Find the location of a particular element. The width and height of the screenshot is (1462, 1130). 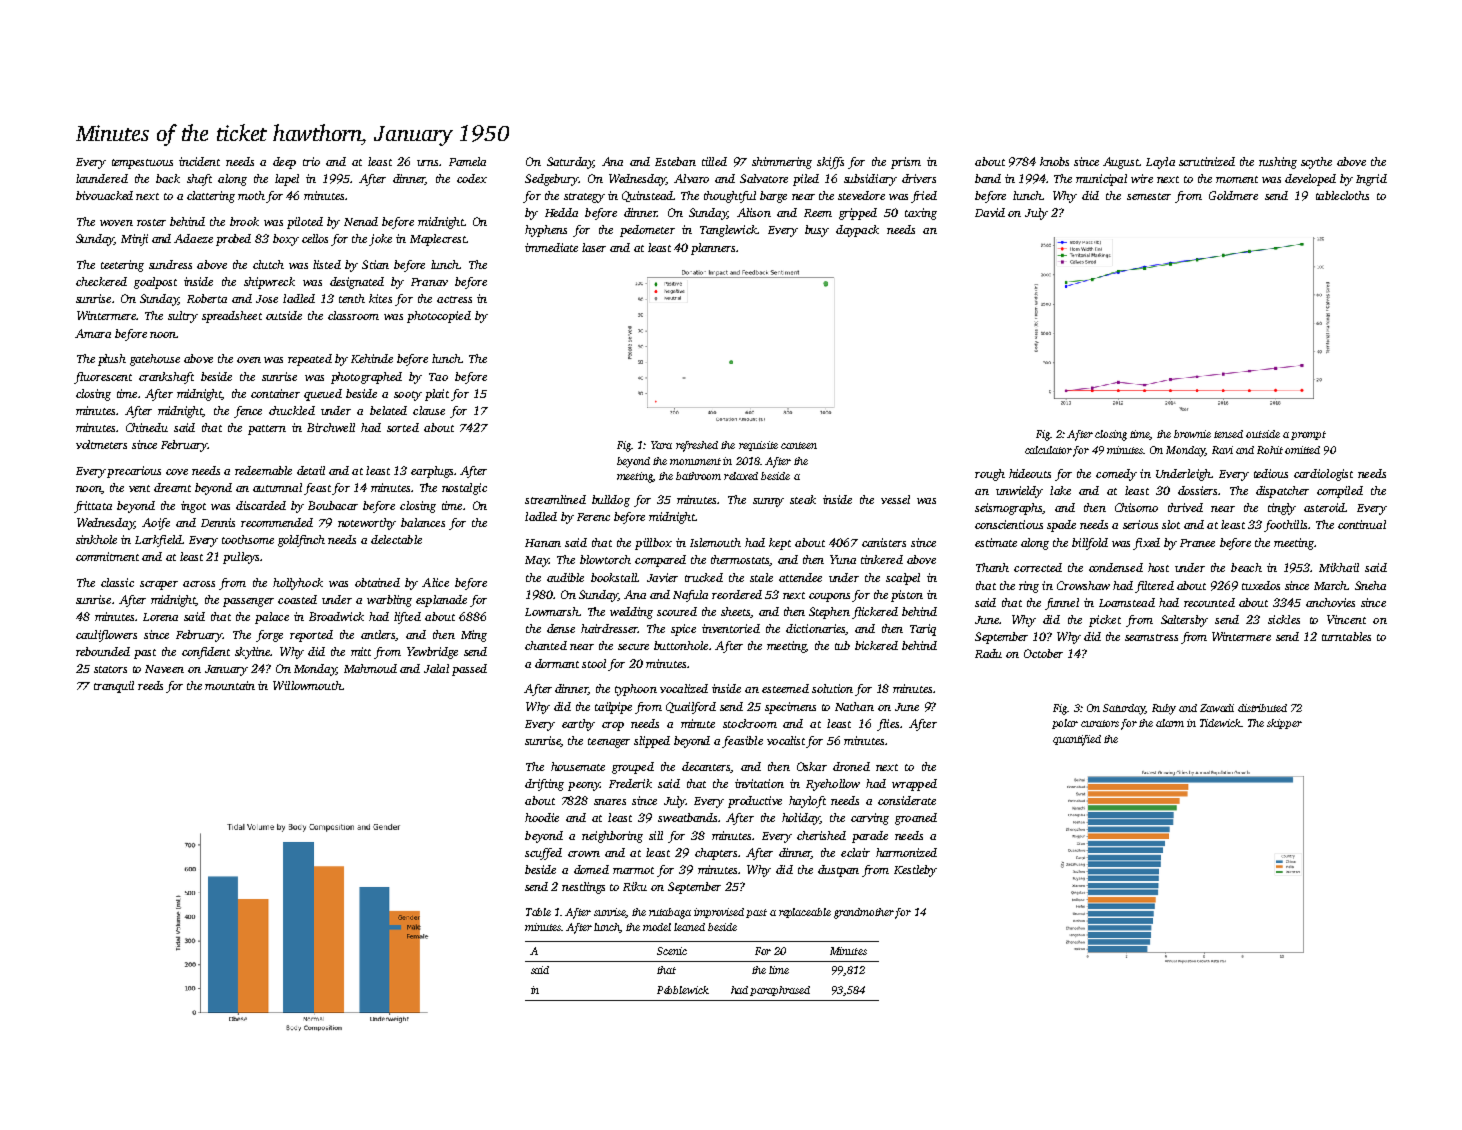

nestlings is located at coordinates (583, 888).
